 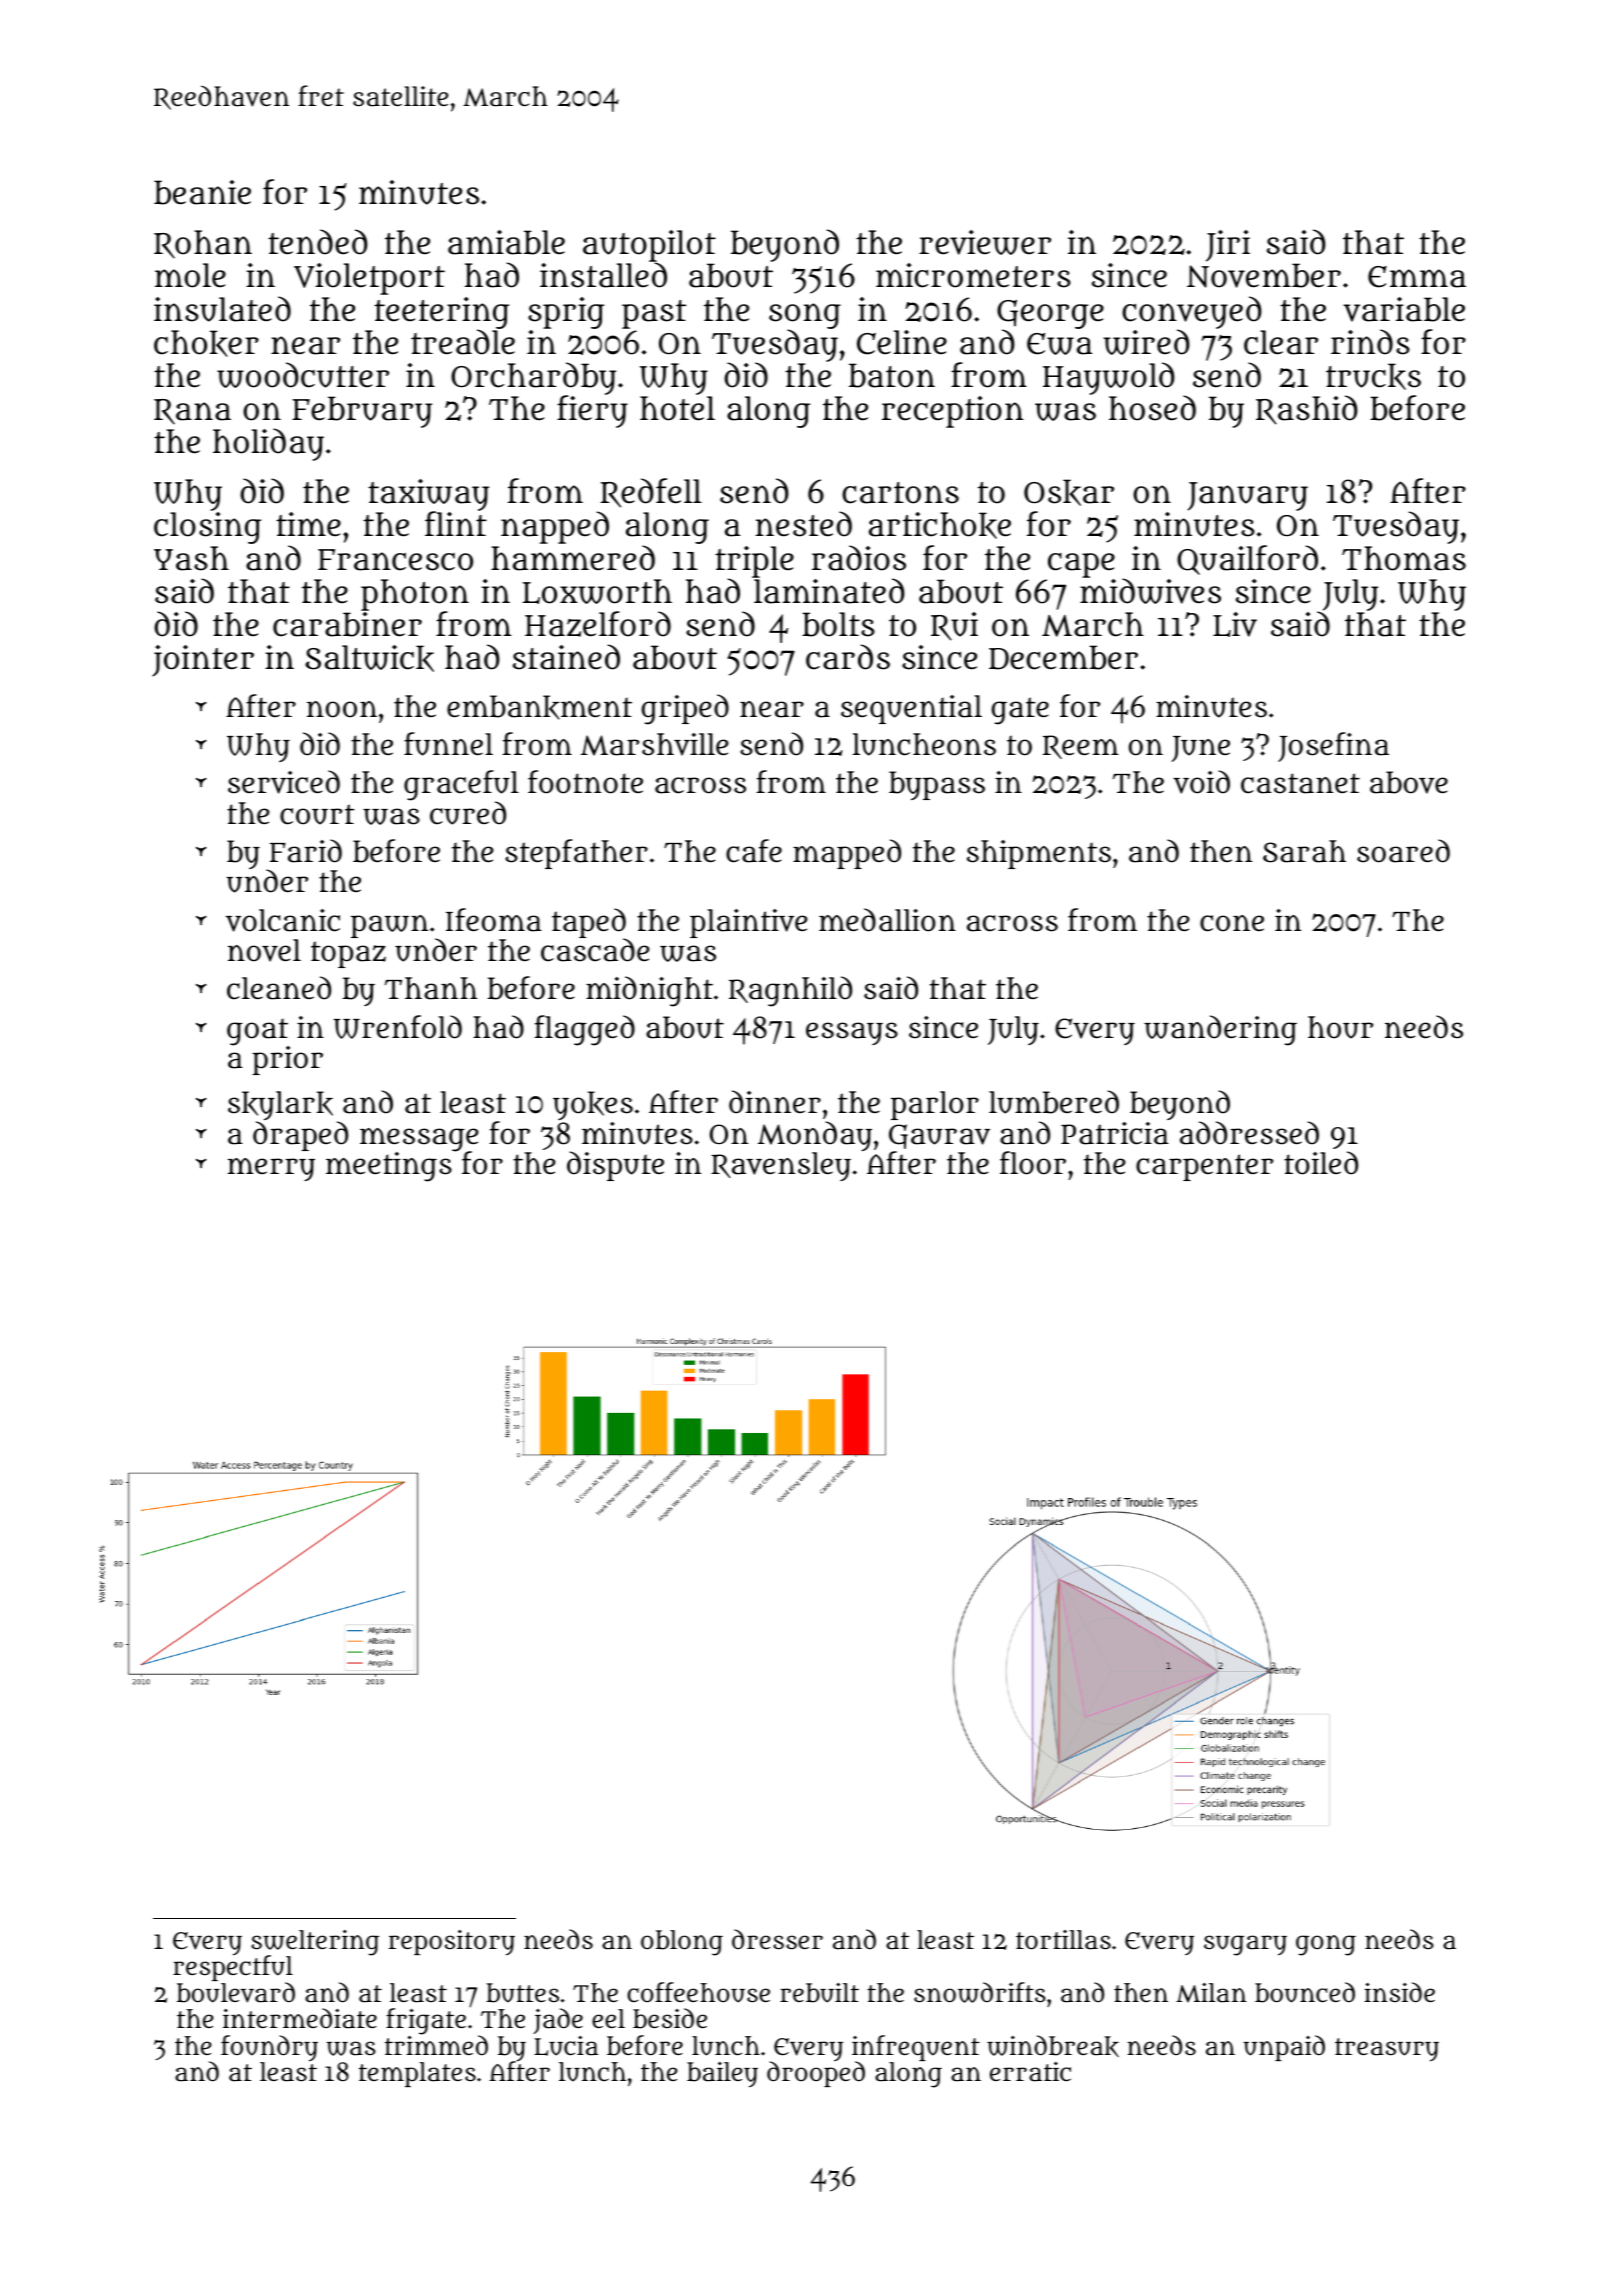 What do you see at coordinates (1307, 410) in the screenshot?
I see `Rashid` at bounding box center [1307, 410].
